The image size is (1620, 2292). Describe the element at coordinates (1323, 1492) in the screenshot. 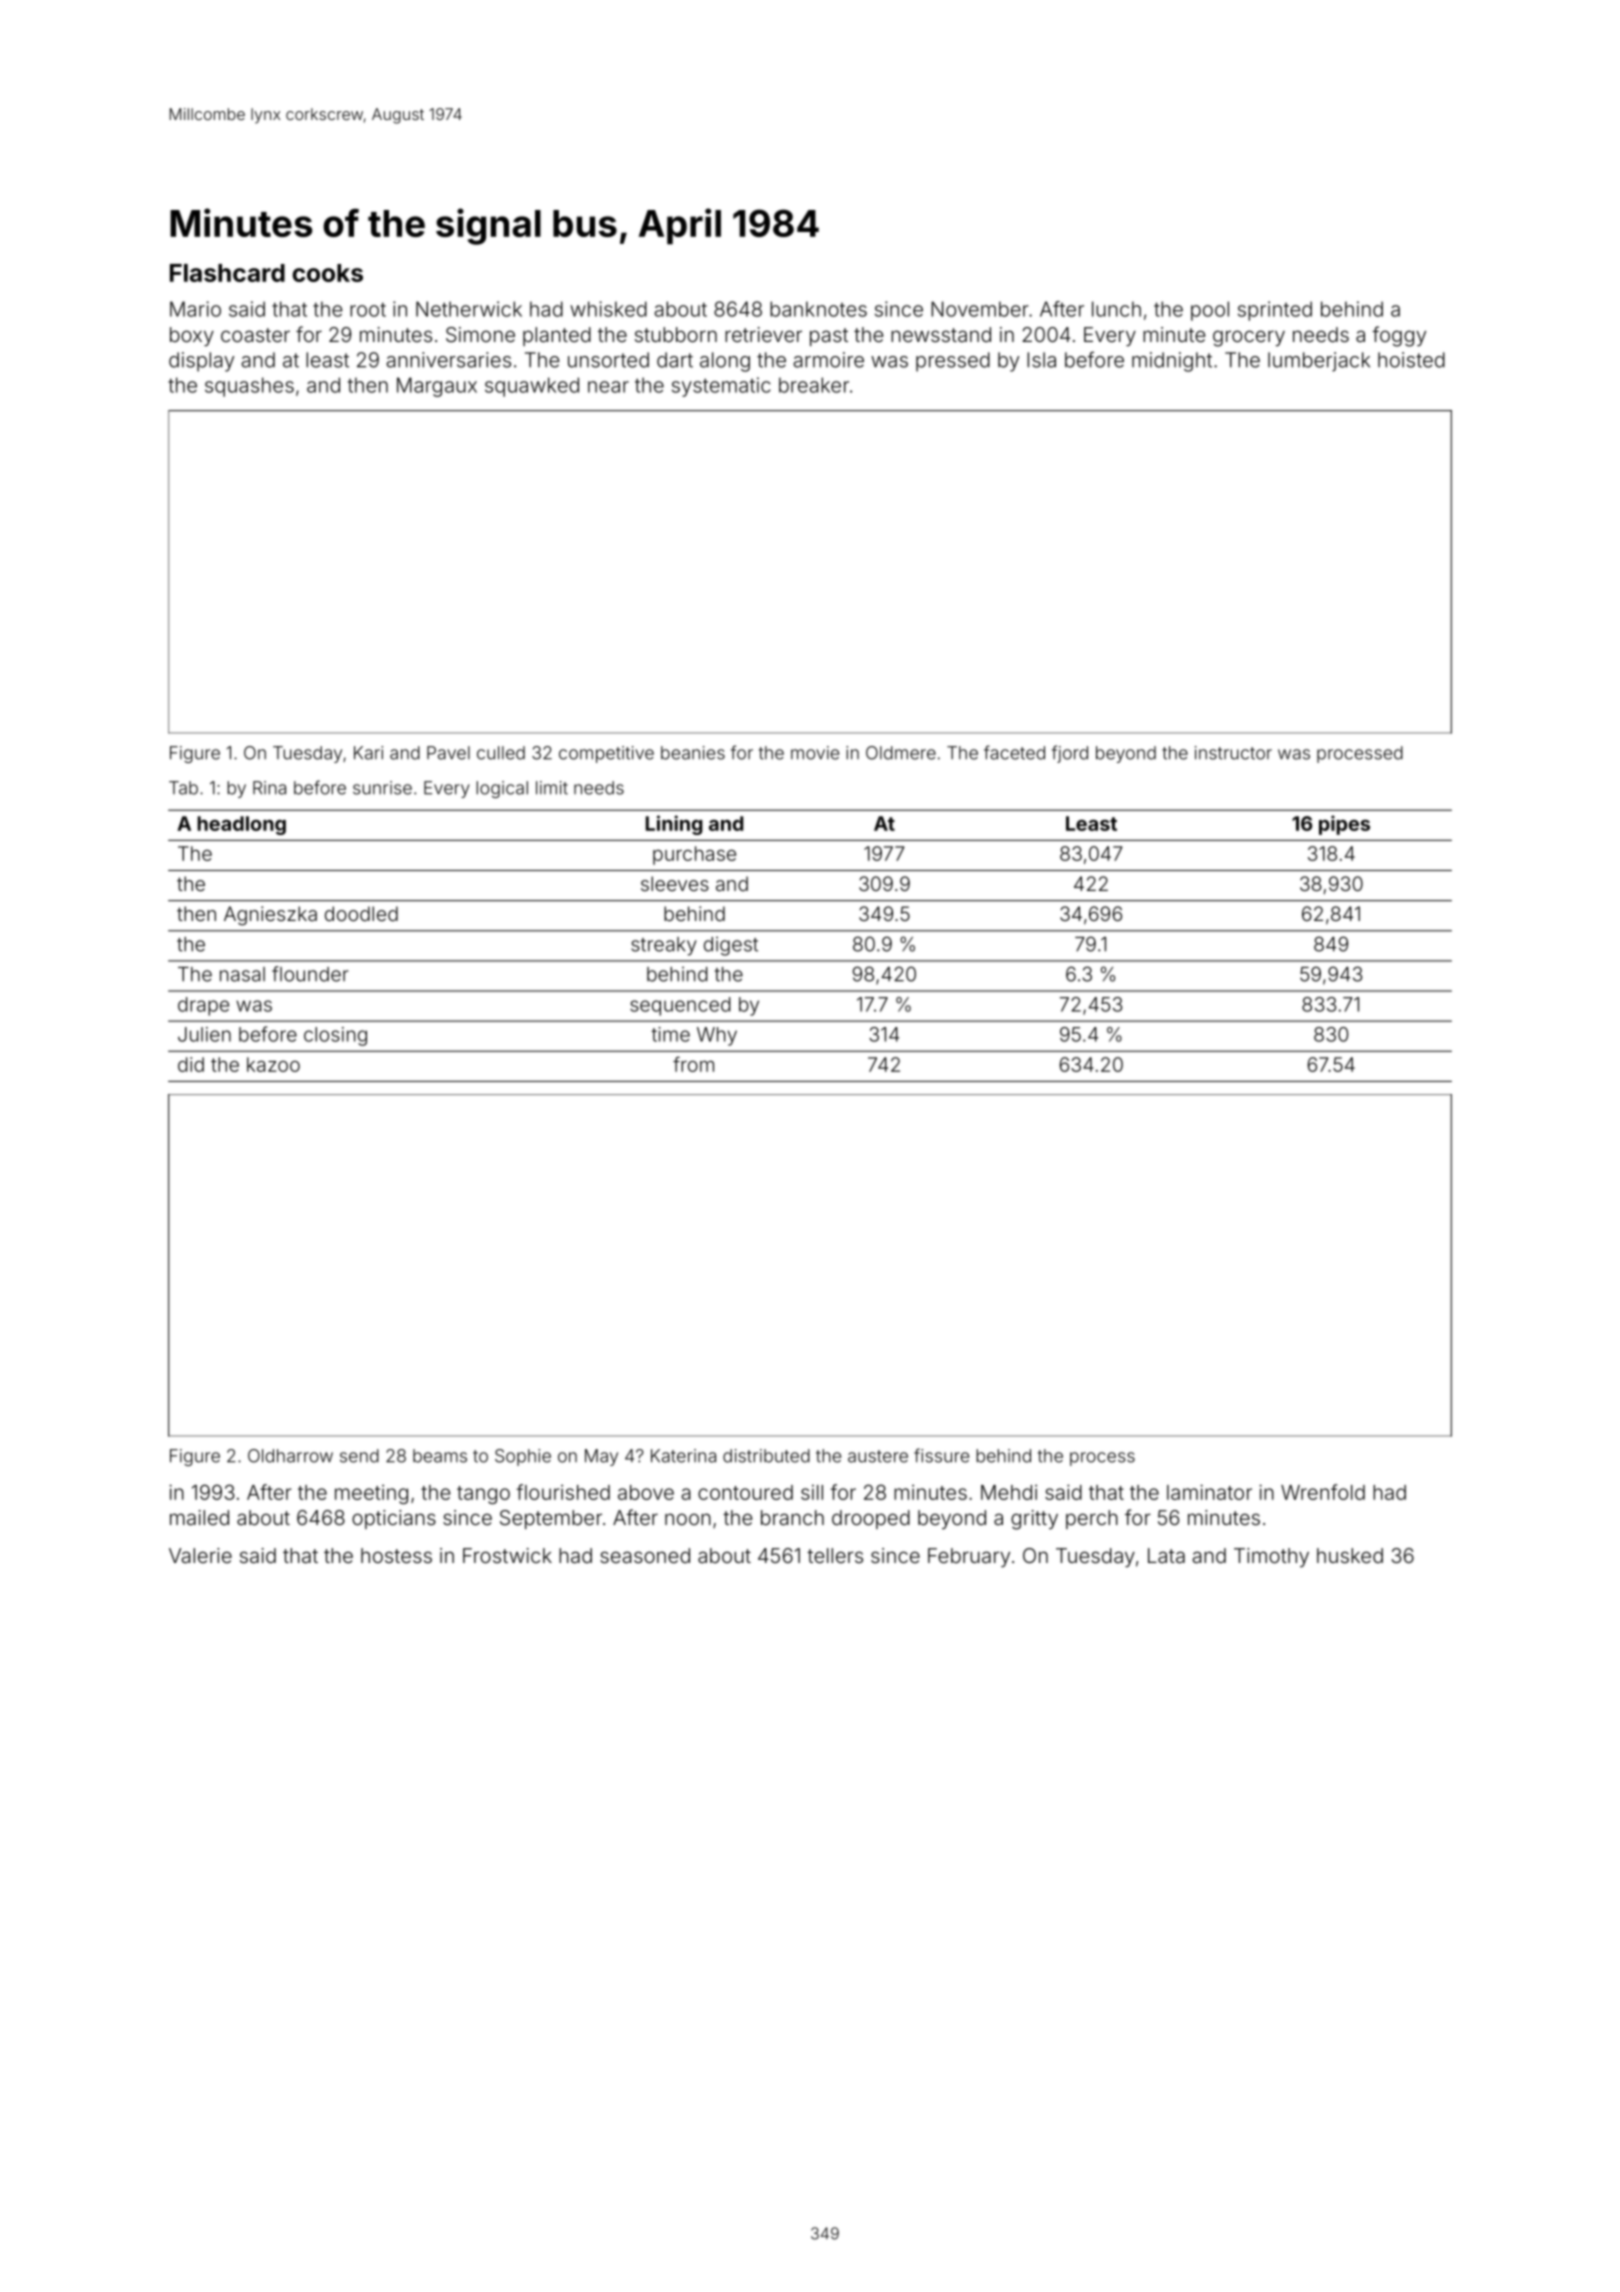

I see `Wrenfold` at that location.
